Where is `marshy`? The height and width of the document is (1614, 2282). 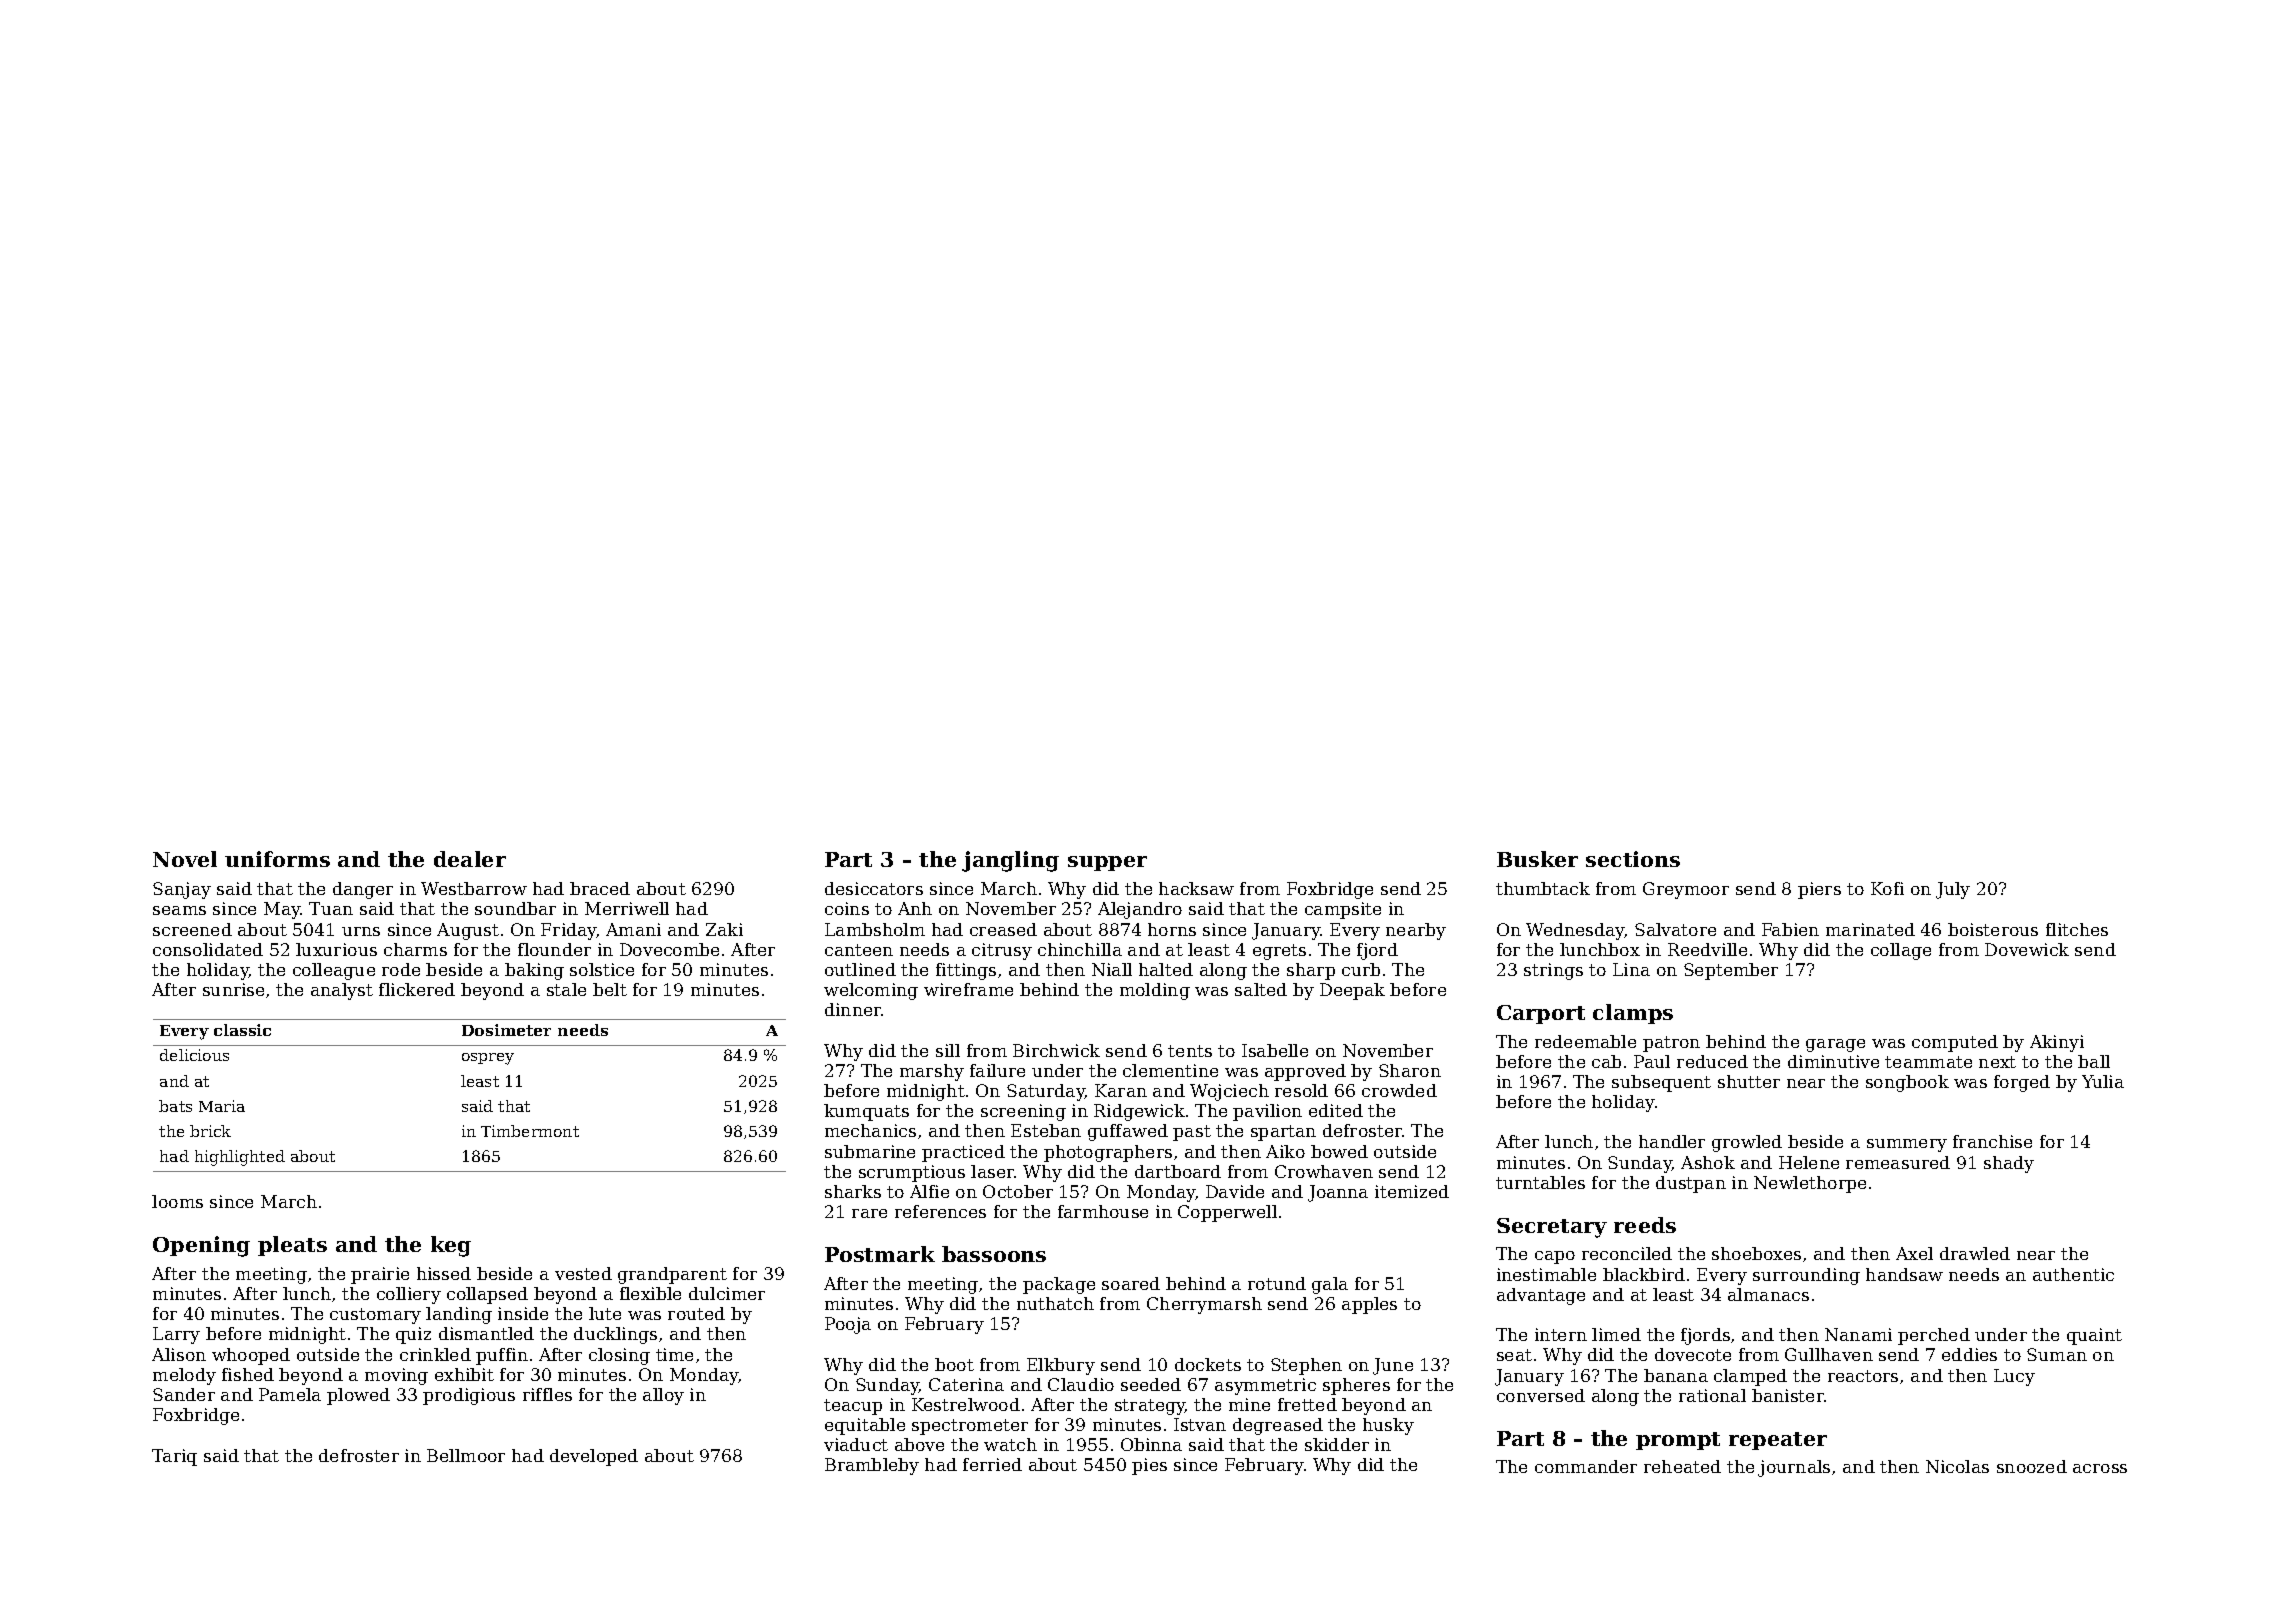 marshy is located at coordinates (932, 1072).
